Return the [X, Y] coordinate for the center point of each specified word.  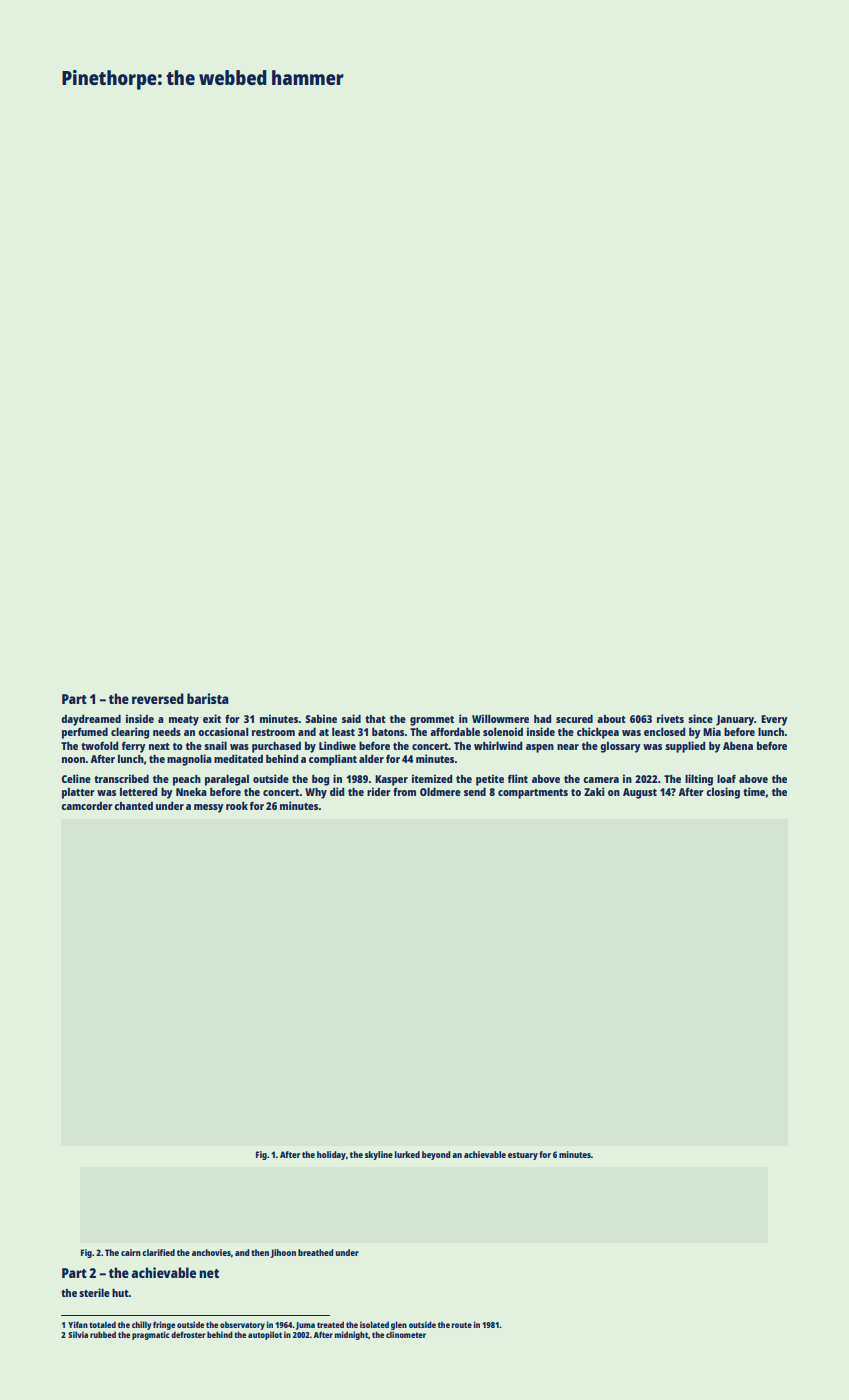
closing [723, 793]
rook [237, 805]
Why [316, 793]
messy [209, 808]
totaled [102, 1324]
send [475, 791]
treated [330, 1324]
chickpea [598, 733]
